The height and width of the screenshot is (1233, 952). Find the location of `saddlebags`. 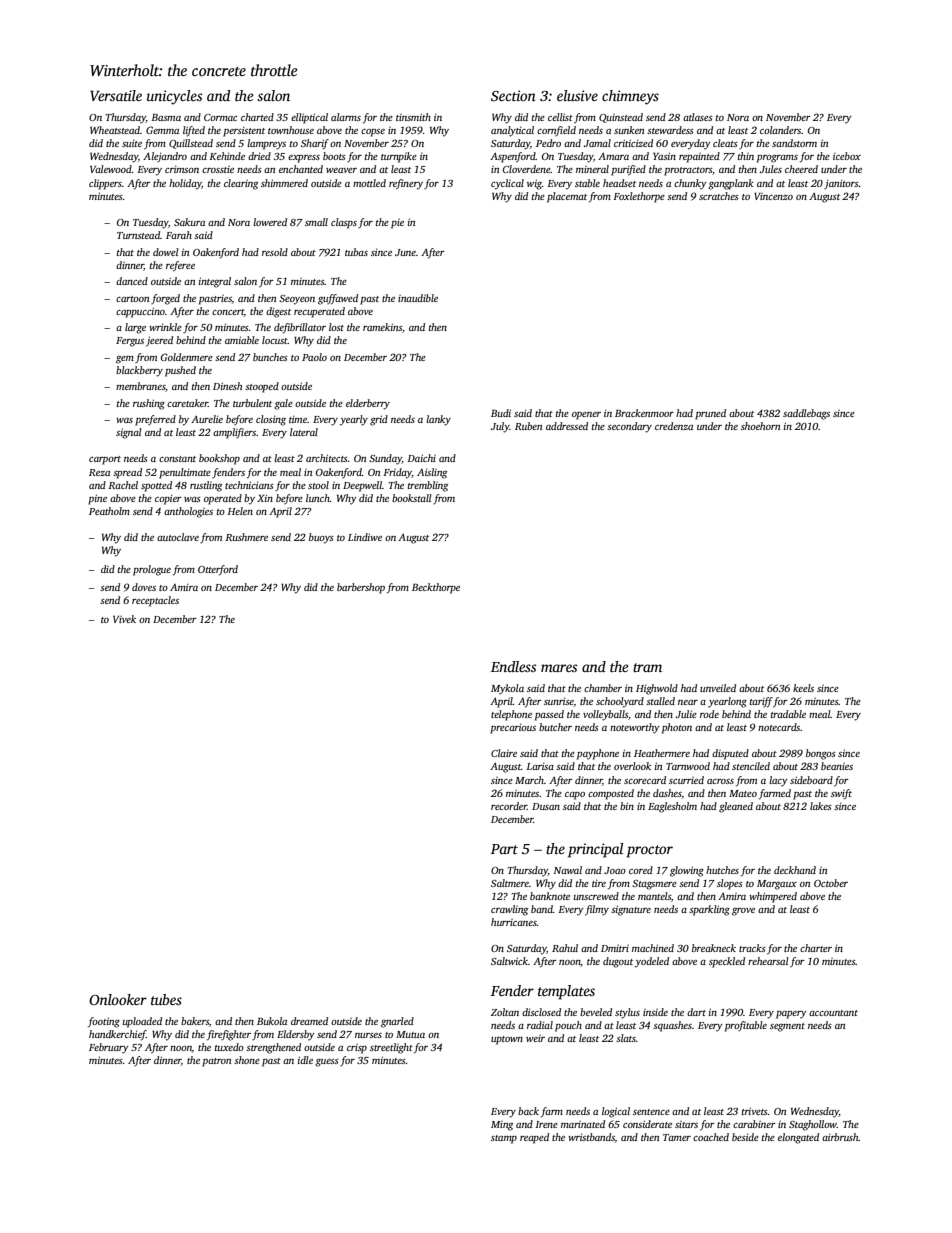

saddlebags is located at coordinates (806, 414).
